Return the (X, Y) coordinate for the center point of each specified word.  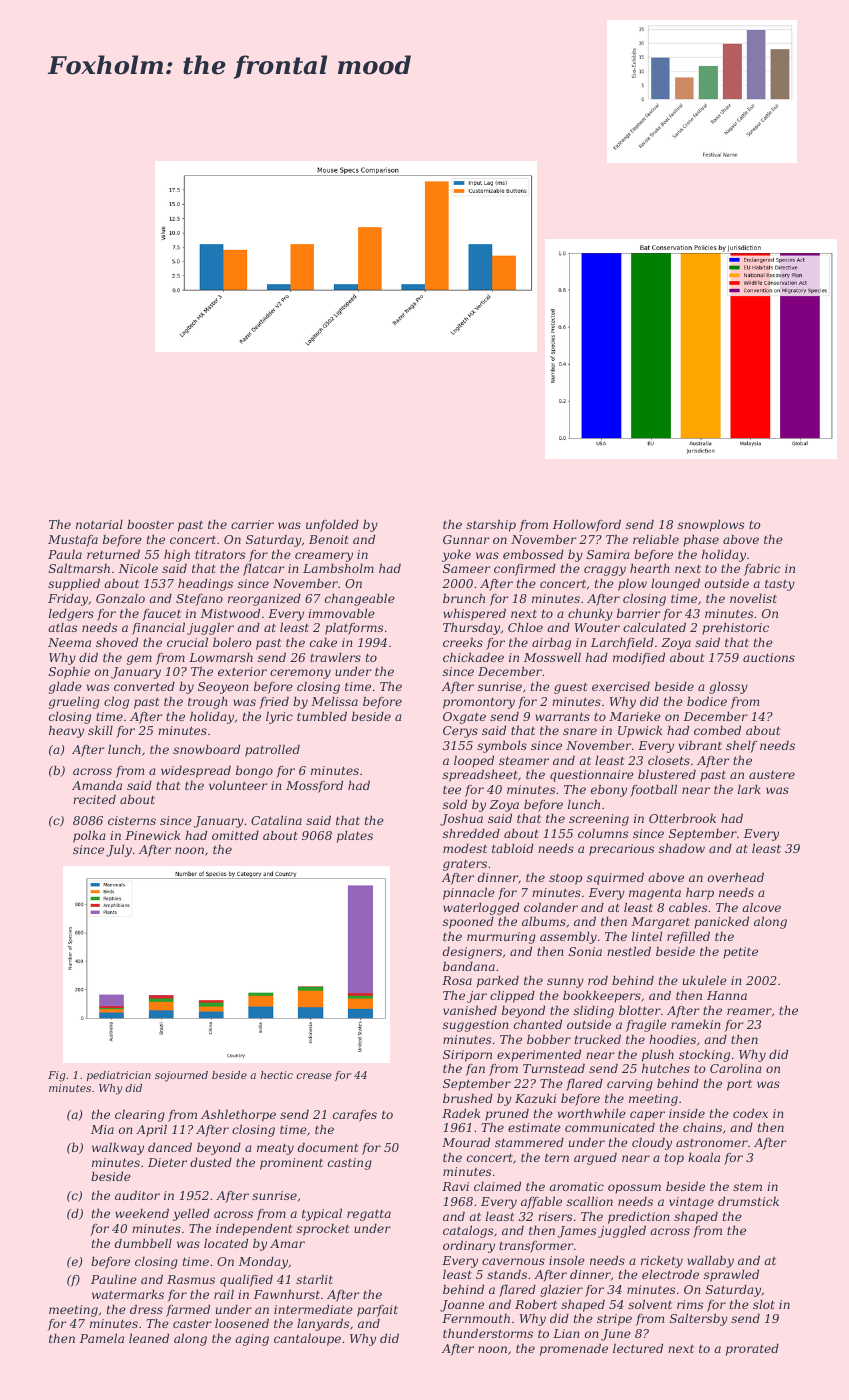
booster (150, 524)
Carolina (736, 1068)
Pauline (114, 1279)
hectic (277, 1075)
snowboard (206, 749)
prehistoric (735, 629)
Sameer (466, 568)
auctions (769, 657)
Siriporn (467, 1056)
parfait (377, 1311)
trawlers (335, 657)
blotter (640, 1010)
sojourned (181, 1076)
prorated (752, 1350)
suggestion (476, 1026)
